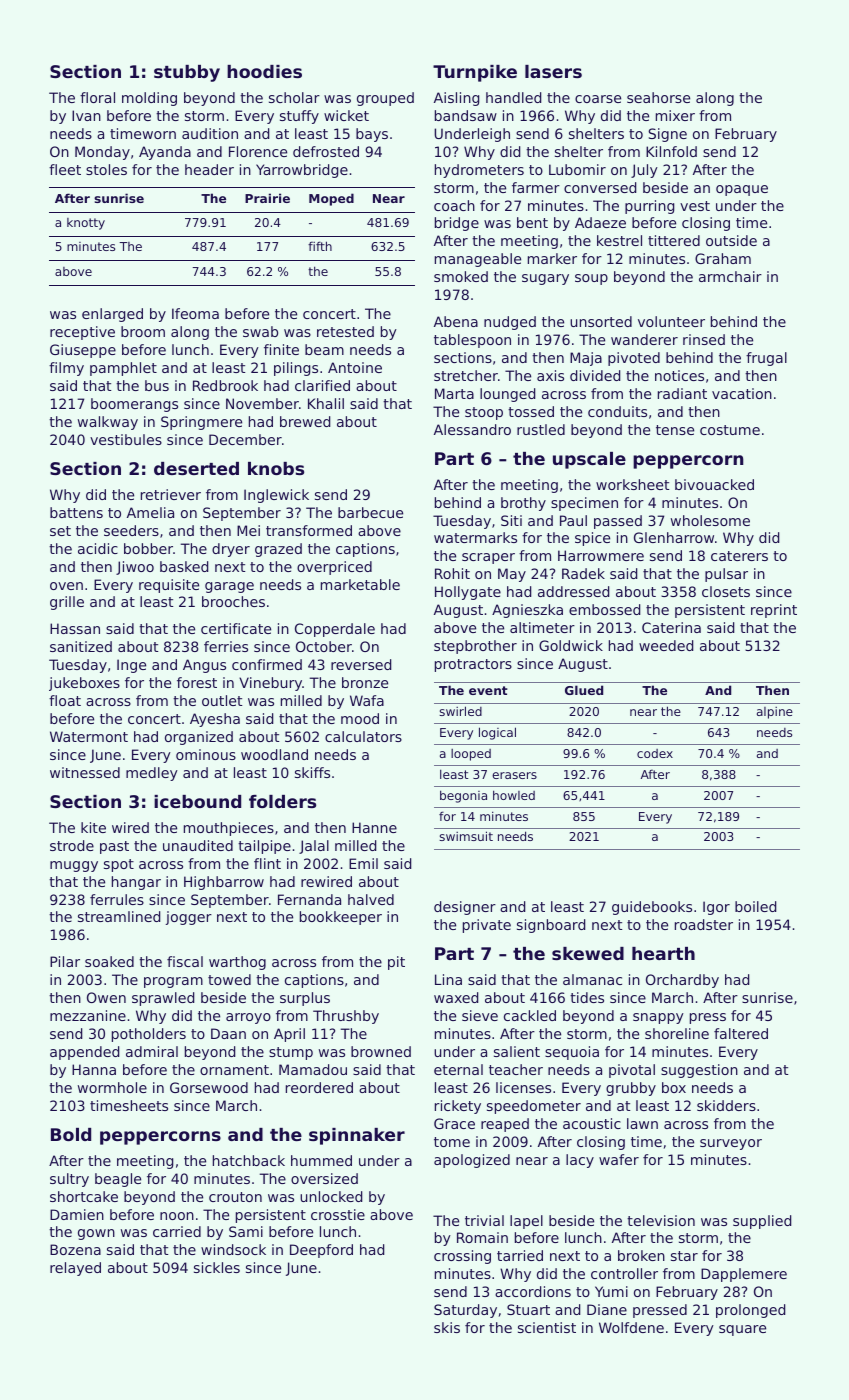 Image resolution: width=849 pixels, height=1400 pixels. I want to click on armchair, so click(730, 276).
